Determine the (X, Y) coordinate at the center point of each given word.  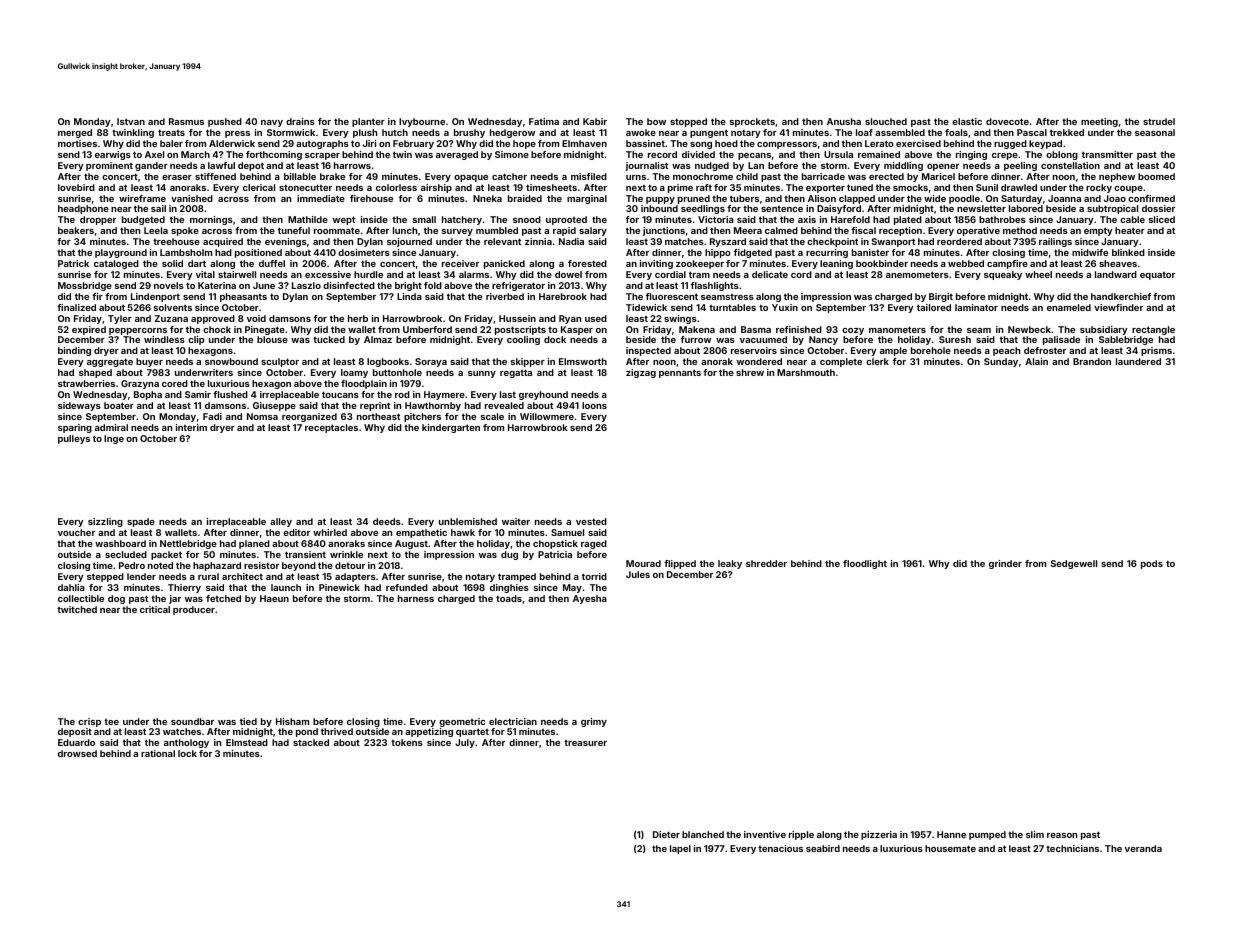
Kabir (595, 121)
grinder (1005, 564)
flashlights (715, 286)
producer (194, 610)
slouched (886, 121)
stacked (311, 742)
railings (1055, 242)
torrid (594, 576)
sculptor (280, 362)
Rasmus (186, 121)
